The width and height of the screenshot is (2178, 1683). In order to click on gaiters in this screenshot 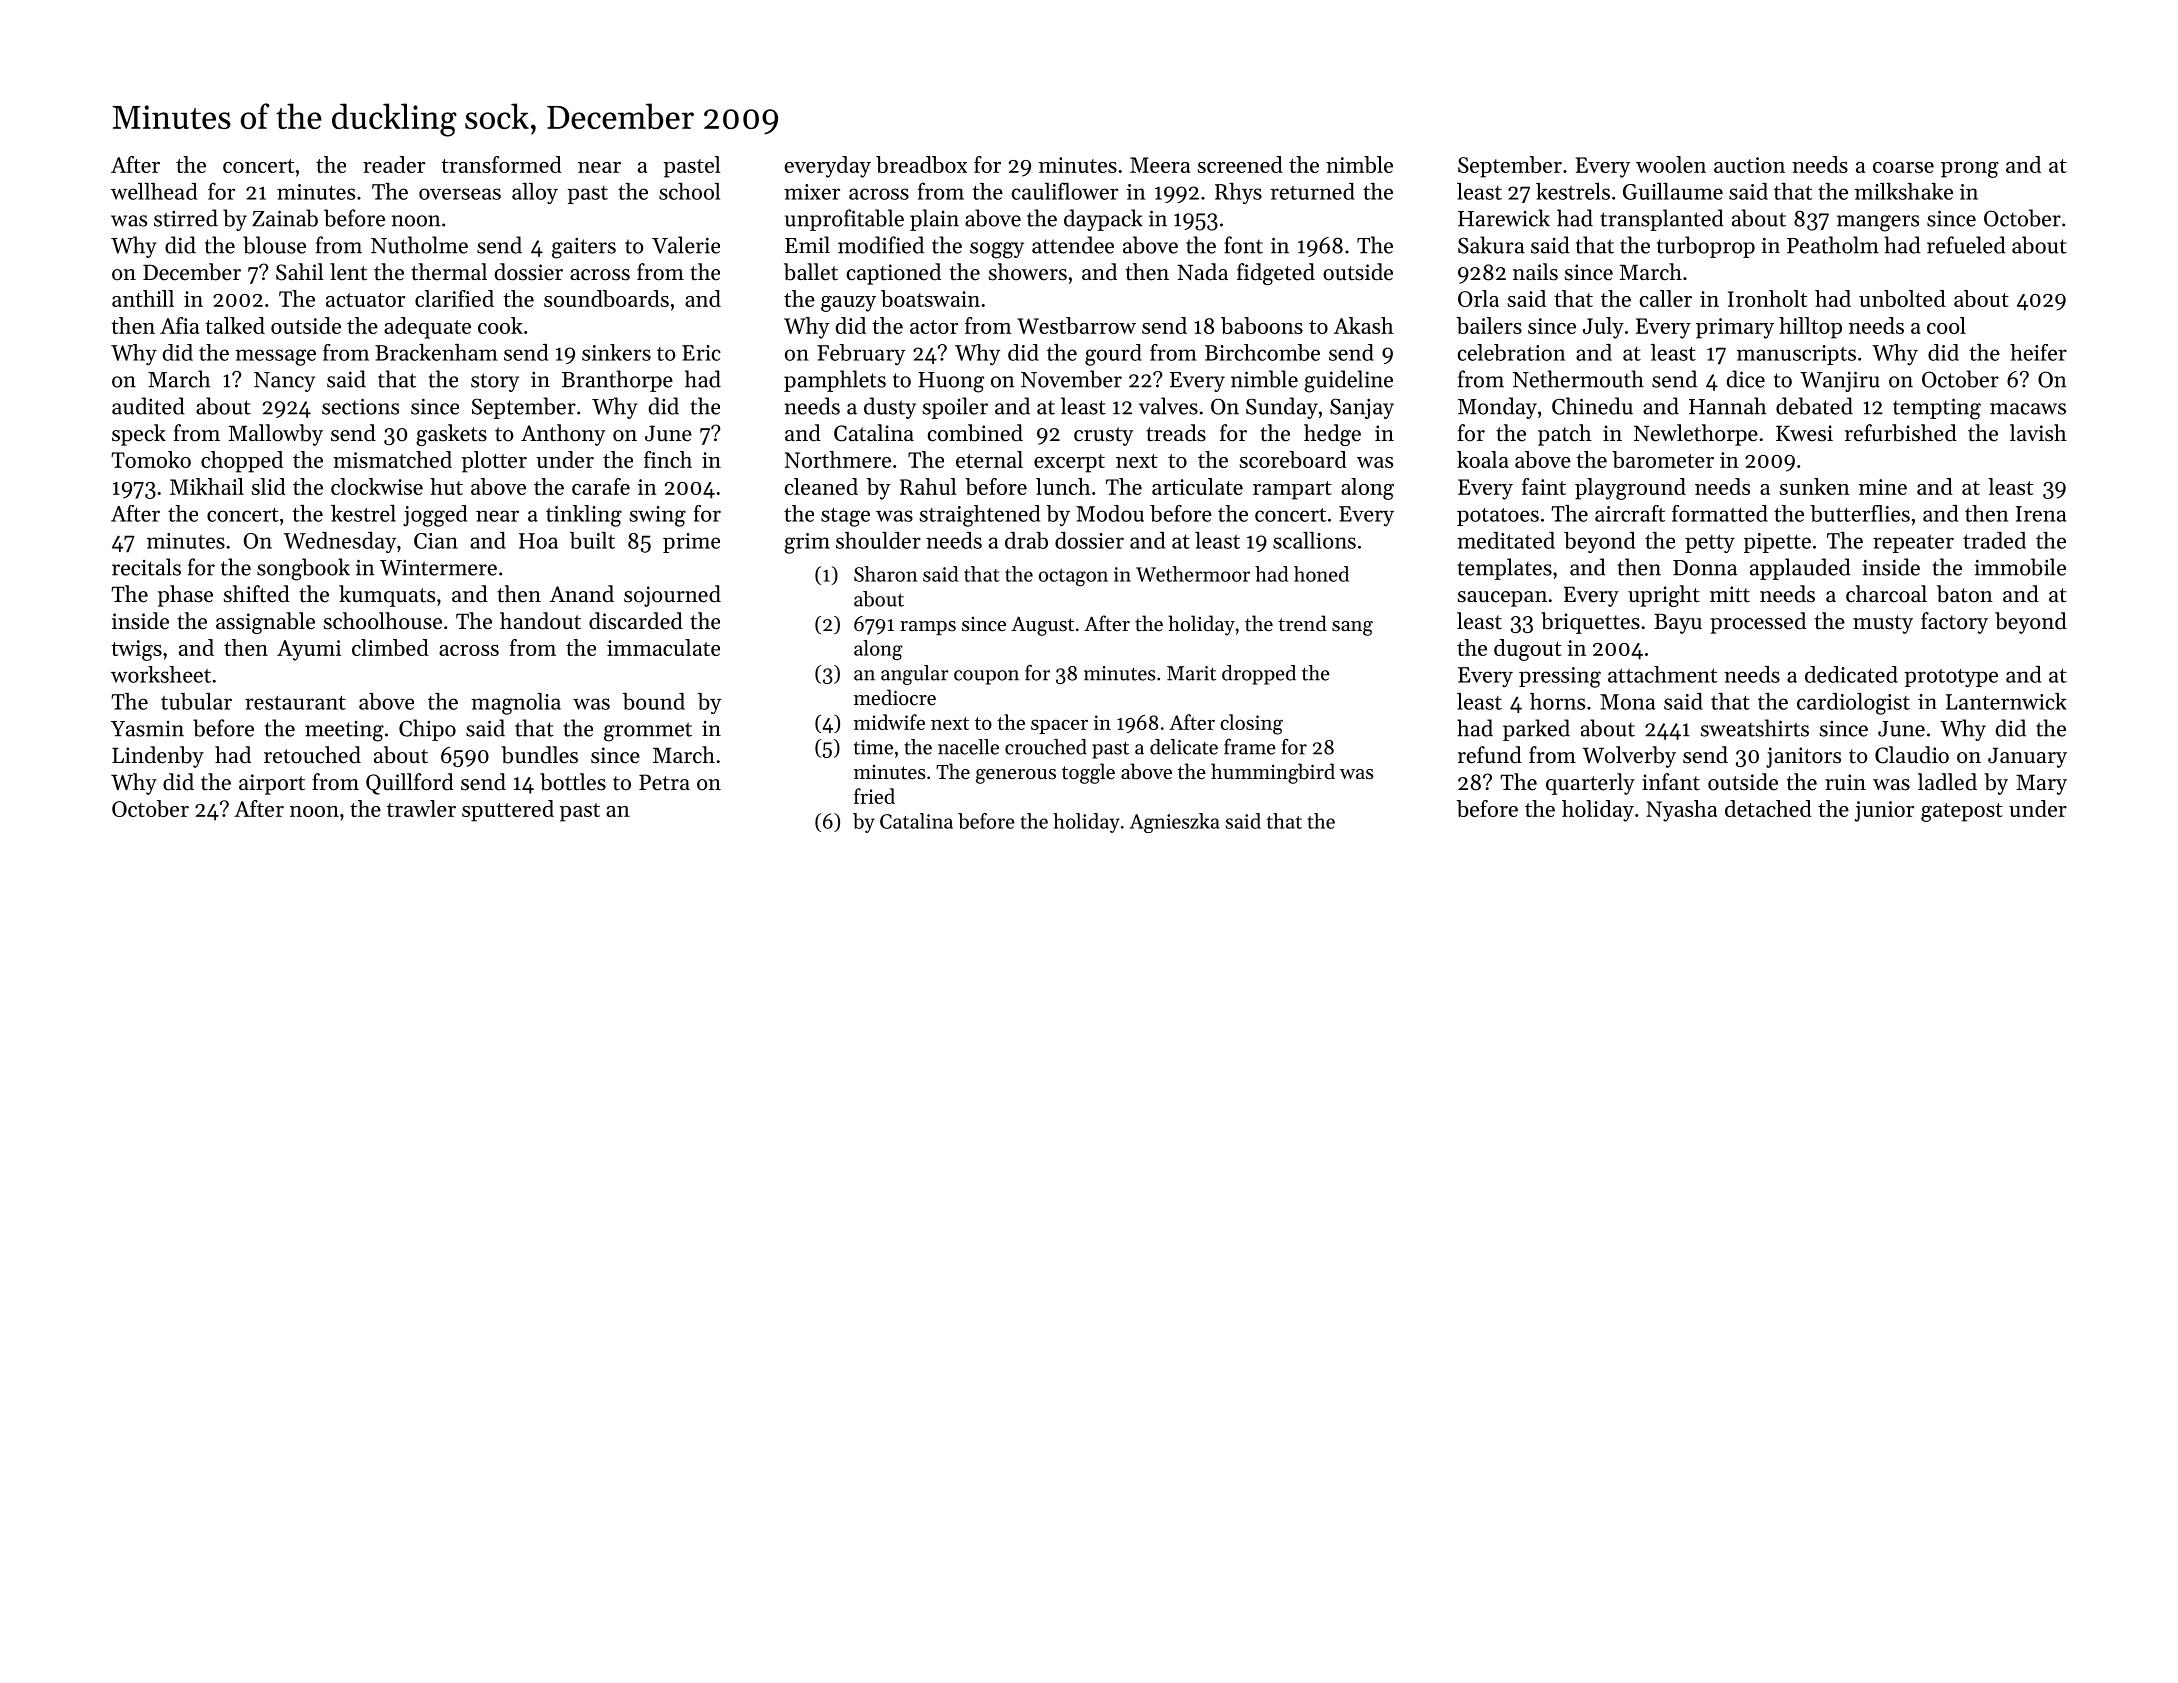, I will do `click(584, 248)`.
